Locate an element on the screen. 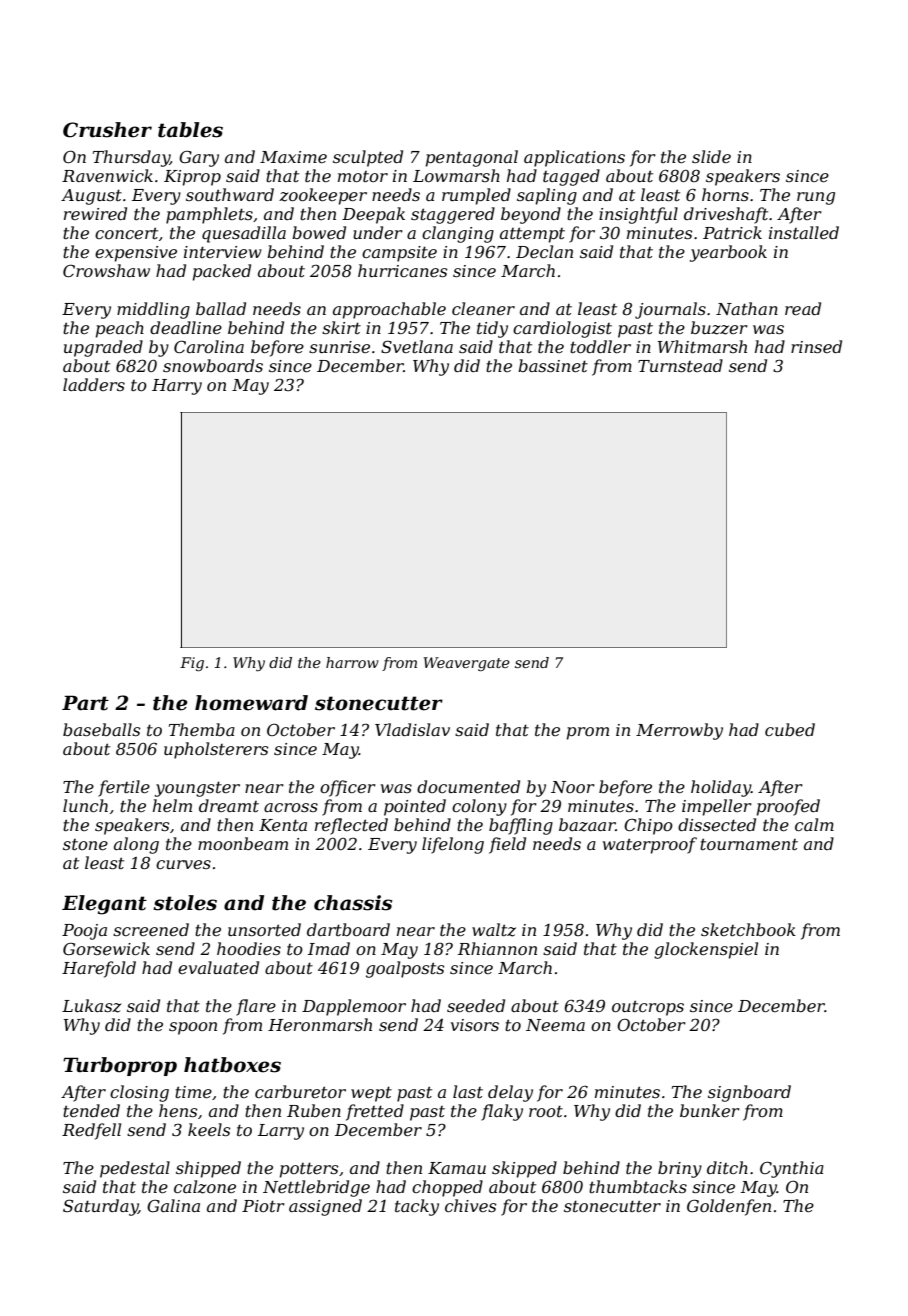  sunrise is located at coordinates (339, 347).
